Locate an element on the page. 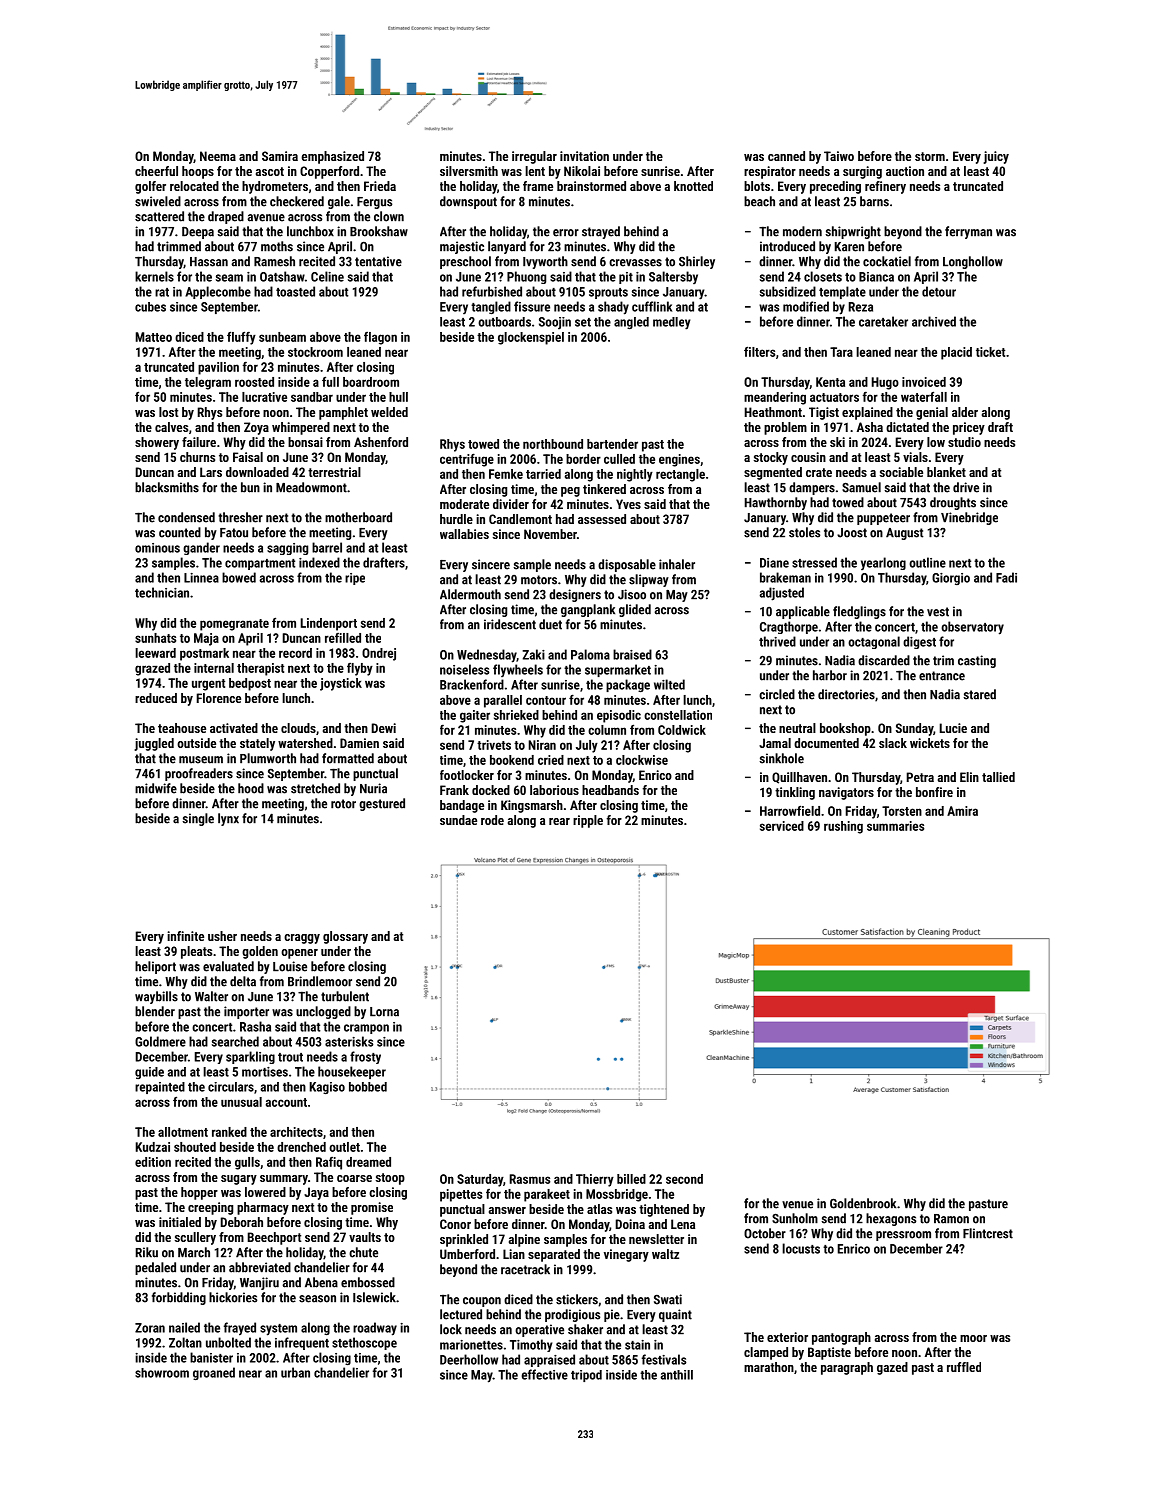 This page has width=1155, height=1494. rushing is located at coordinates (843, 827).
